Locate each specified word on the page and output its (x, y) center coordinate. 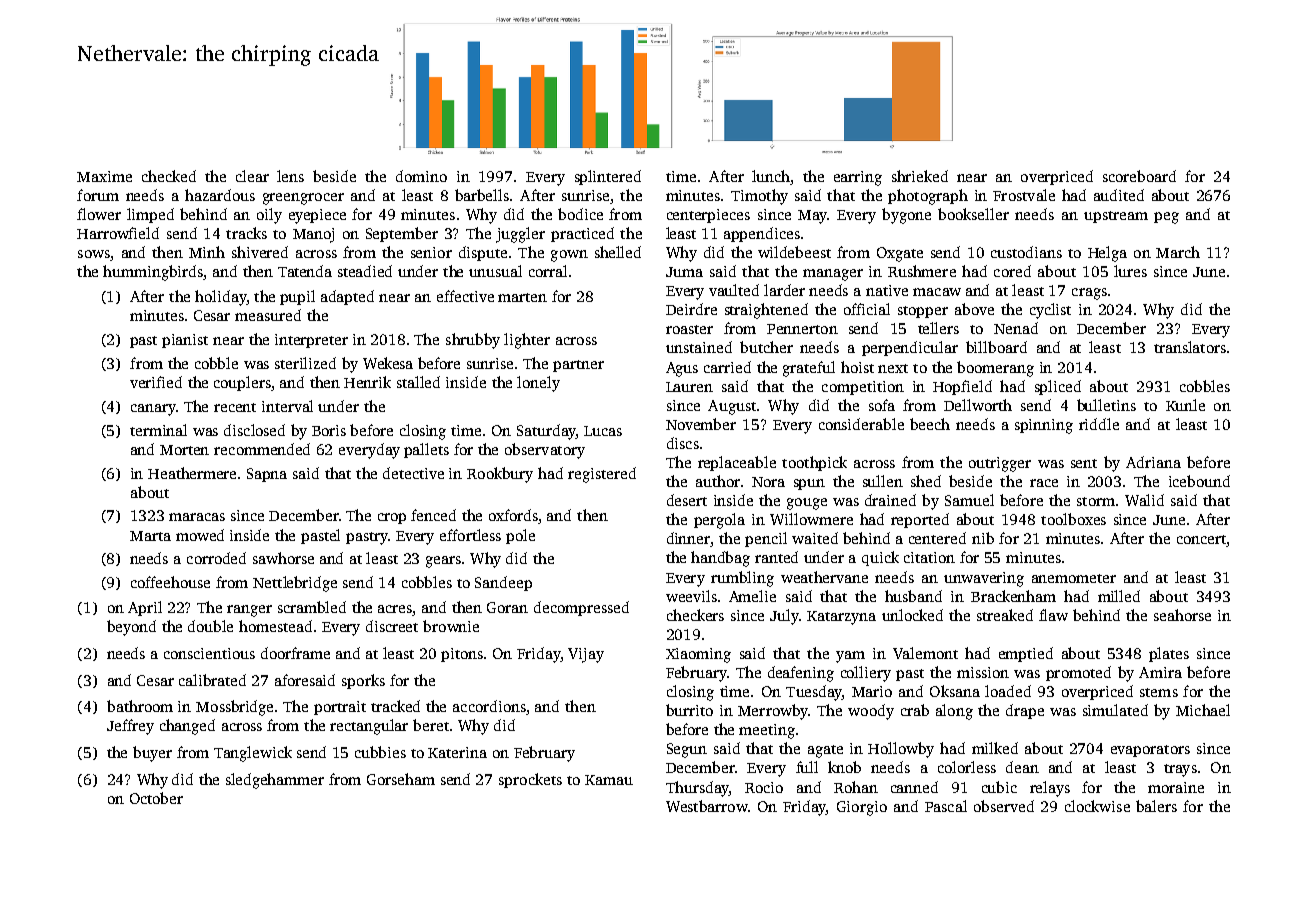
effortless (470, 535)
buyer (152, 754)
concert (1201, 539)
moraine (1176, 787)
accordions (489, 706)
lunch (771, 176)
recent (235, 407)
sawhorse (283, 558)
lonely (538, 384)
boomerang (995, 369)
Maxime (104, 176)
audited (1119, 195)
